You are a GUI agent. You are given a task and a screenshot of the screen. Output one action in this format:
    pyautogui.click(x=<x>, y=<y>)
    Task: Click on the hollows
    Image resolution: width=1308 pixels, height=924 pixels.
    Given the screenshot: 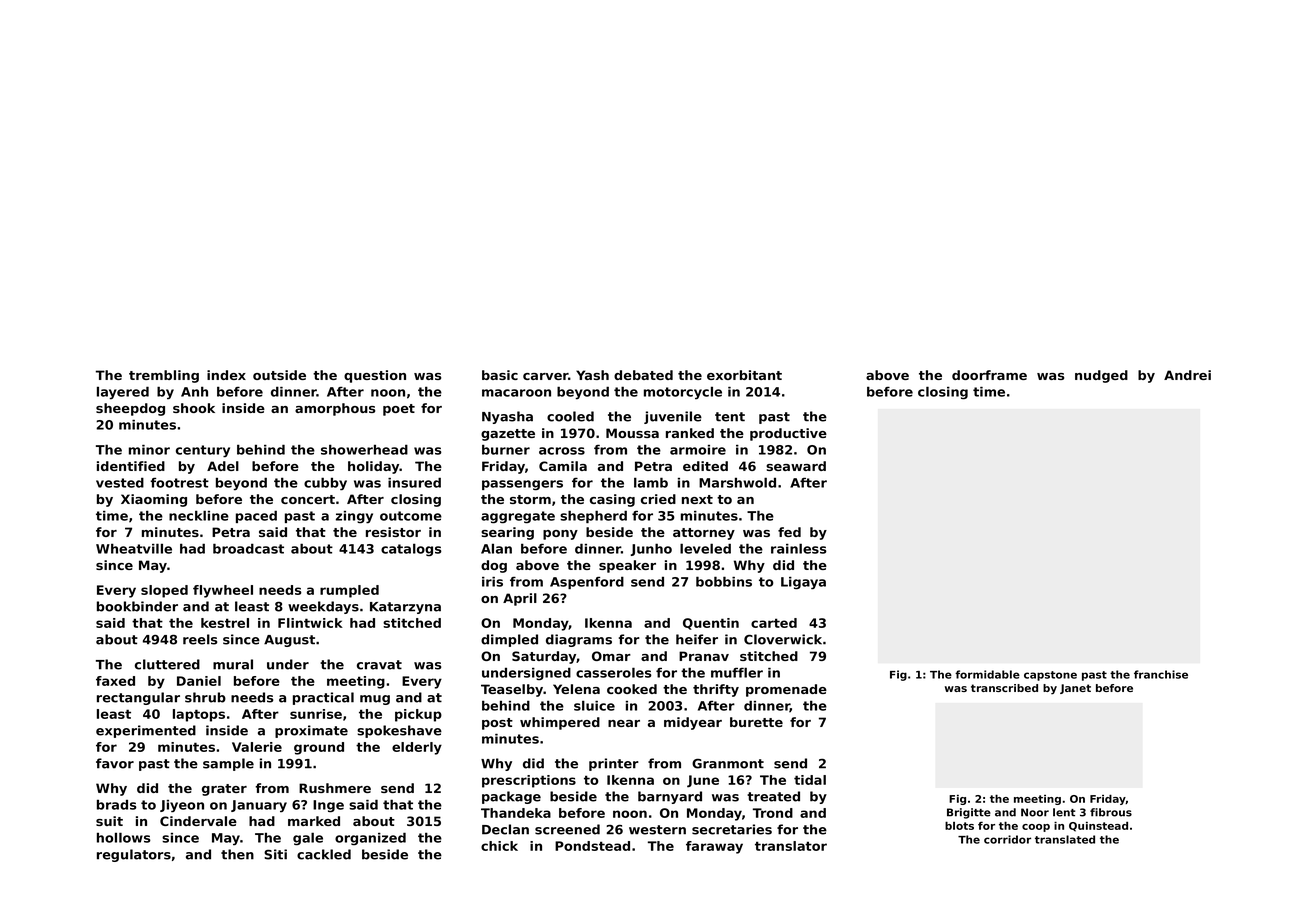 What is the action you would take?
    pyautogui.click(x=124, y=837)
